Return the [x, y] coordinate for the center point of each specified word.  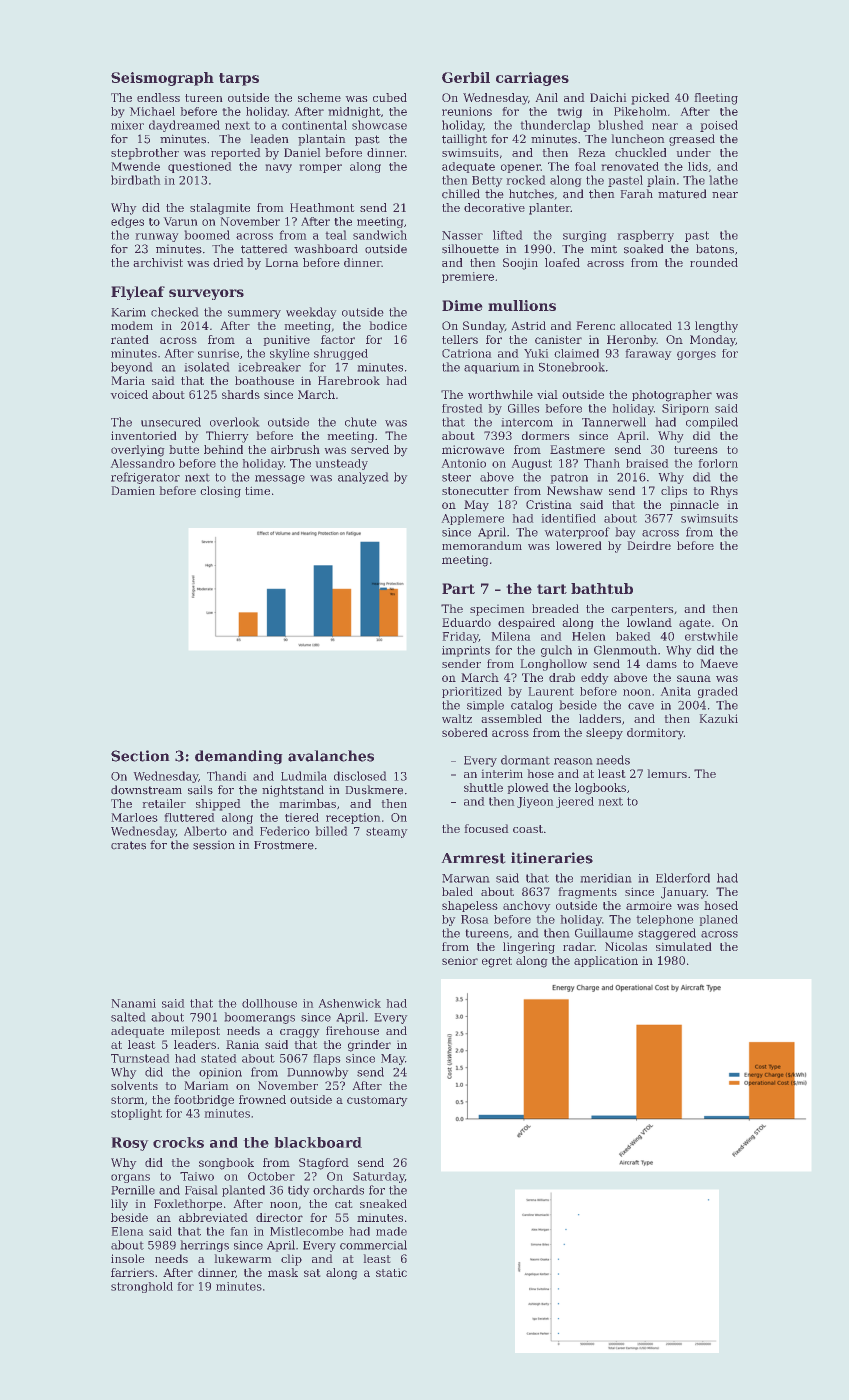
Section [140, 756]
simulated [683, 946]
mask [283, 1272]
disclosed [360, 776]
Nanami [134, 1003]
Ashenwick [350, 1003]
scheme [319, 97]
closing [221, 492]
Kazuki [719, 718]
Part [458, 588]
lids [698, 166]
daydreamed [184, 126]
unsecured [171, 422]
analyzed [363, 478]
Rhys [724, 492]
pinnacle [694, 505]
